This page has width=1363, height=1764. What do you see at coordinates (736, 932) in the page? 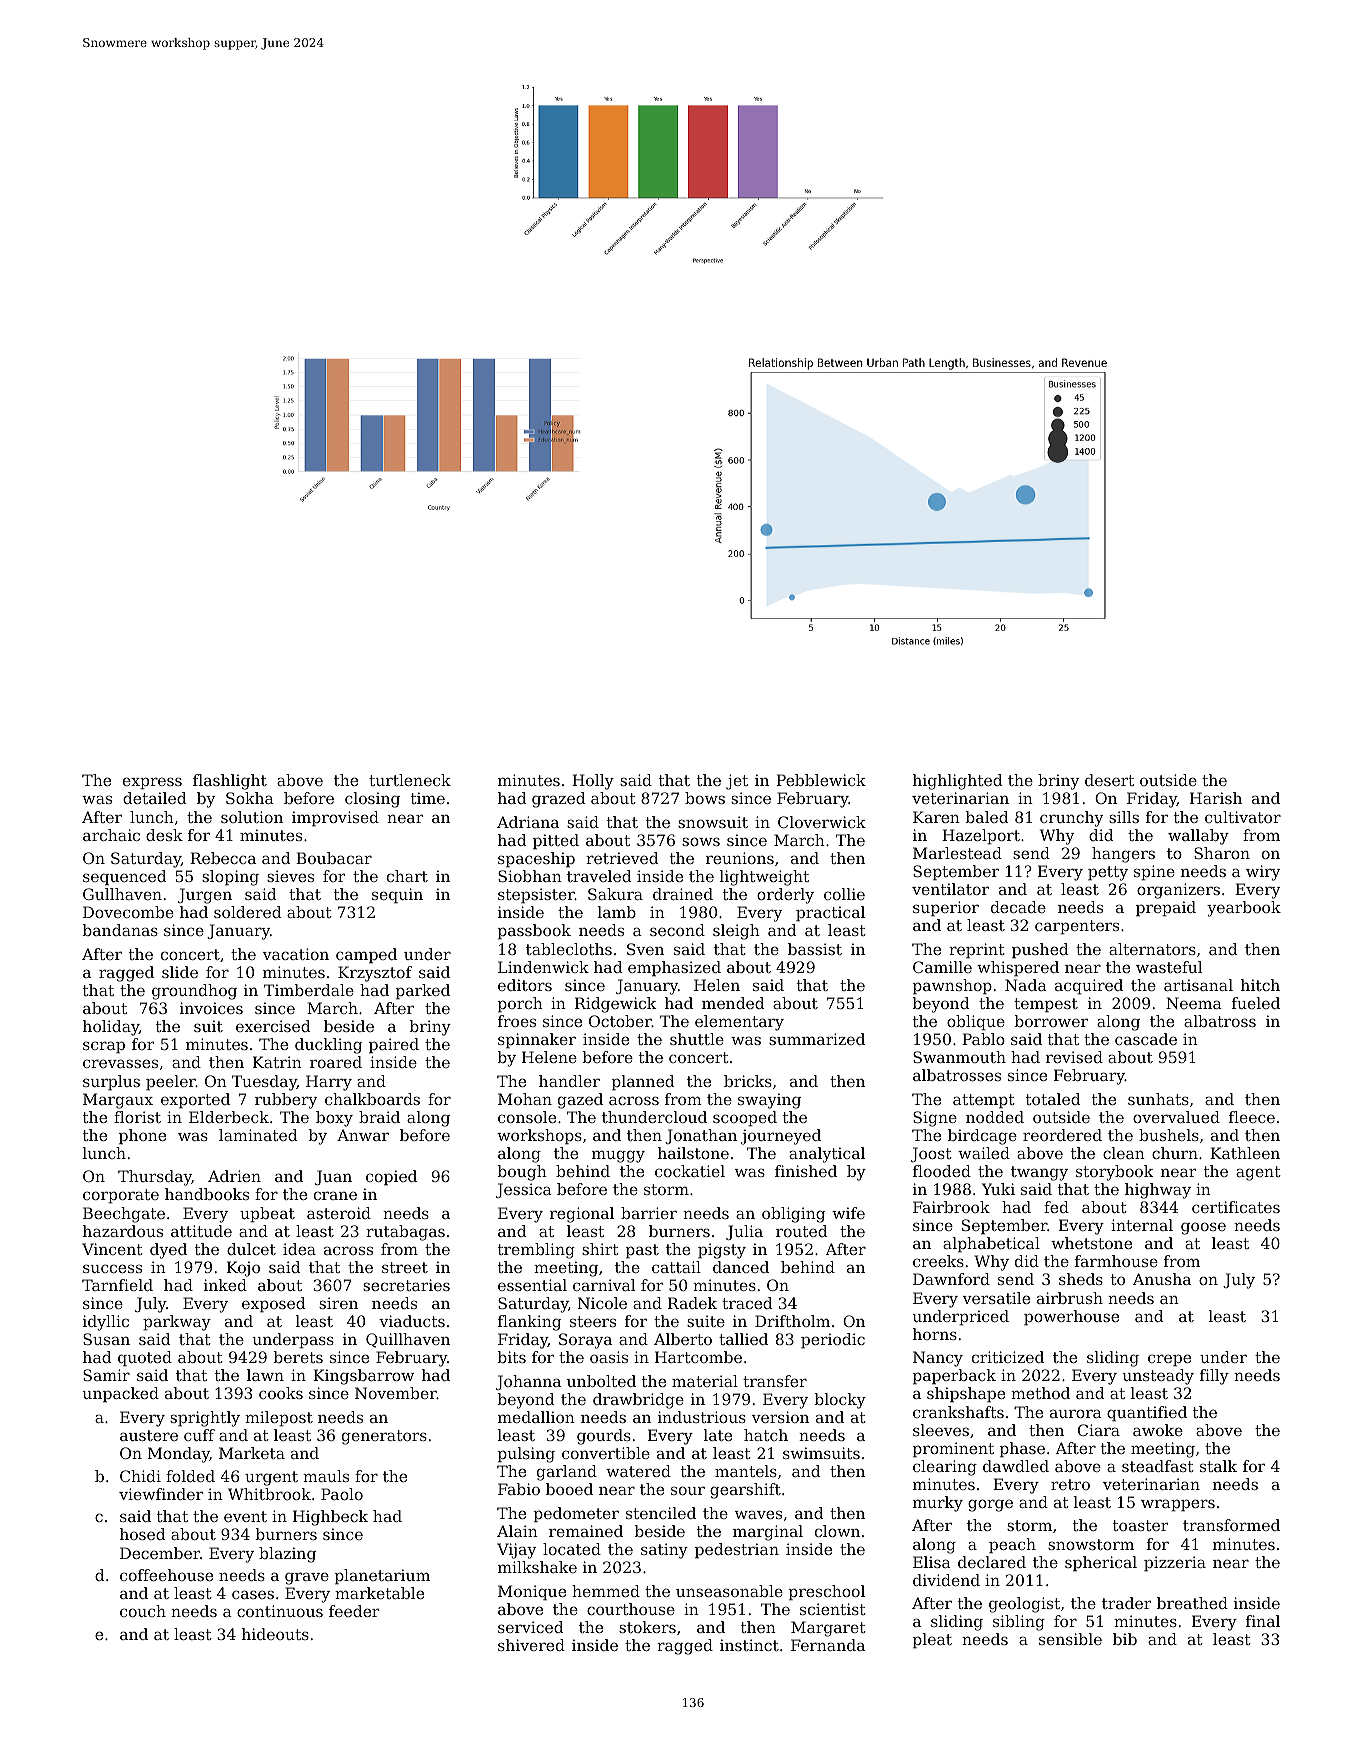
I see `sleigh` at bounding box center [736, 932].
